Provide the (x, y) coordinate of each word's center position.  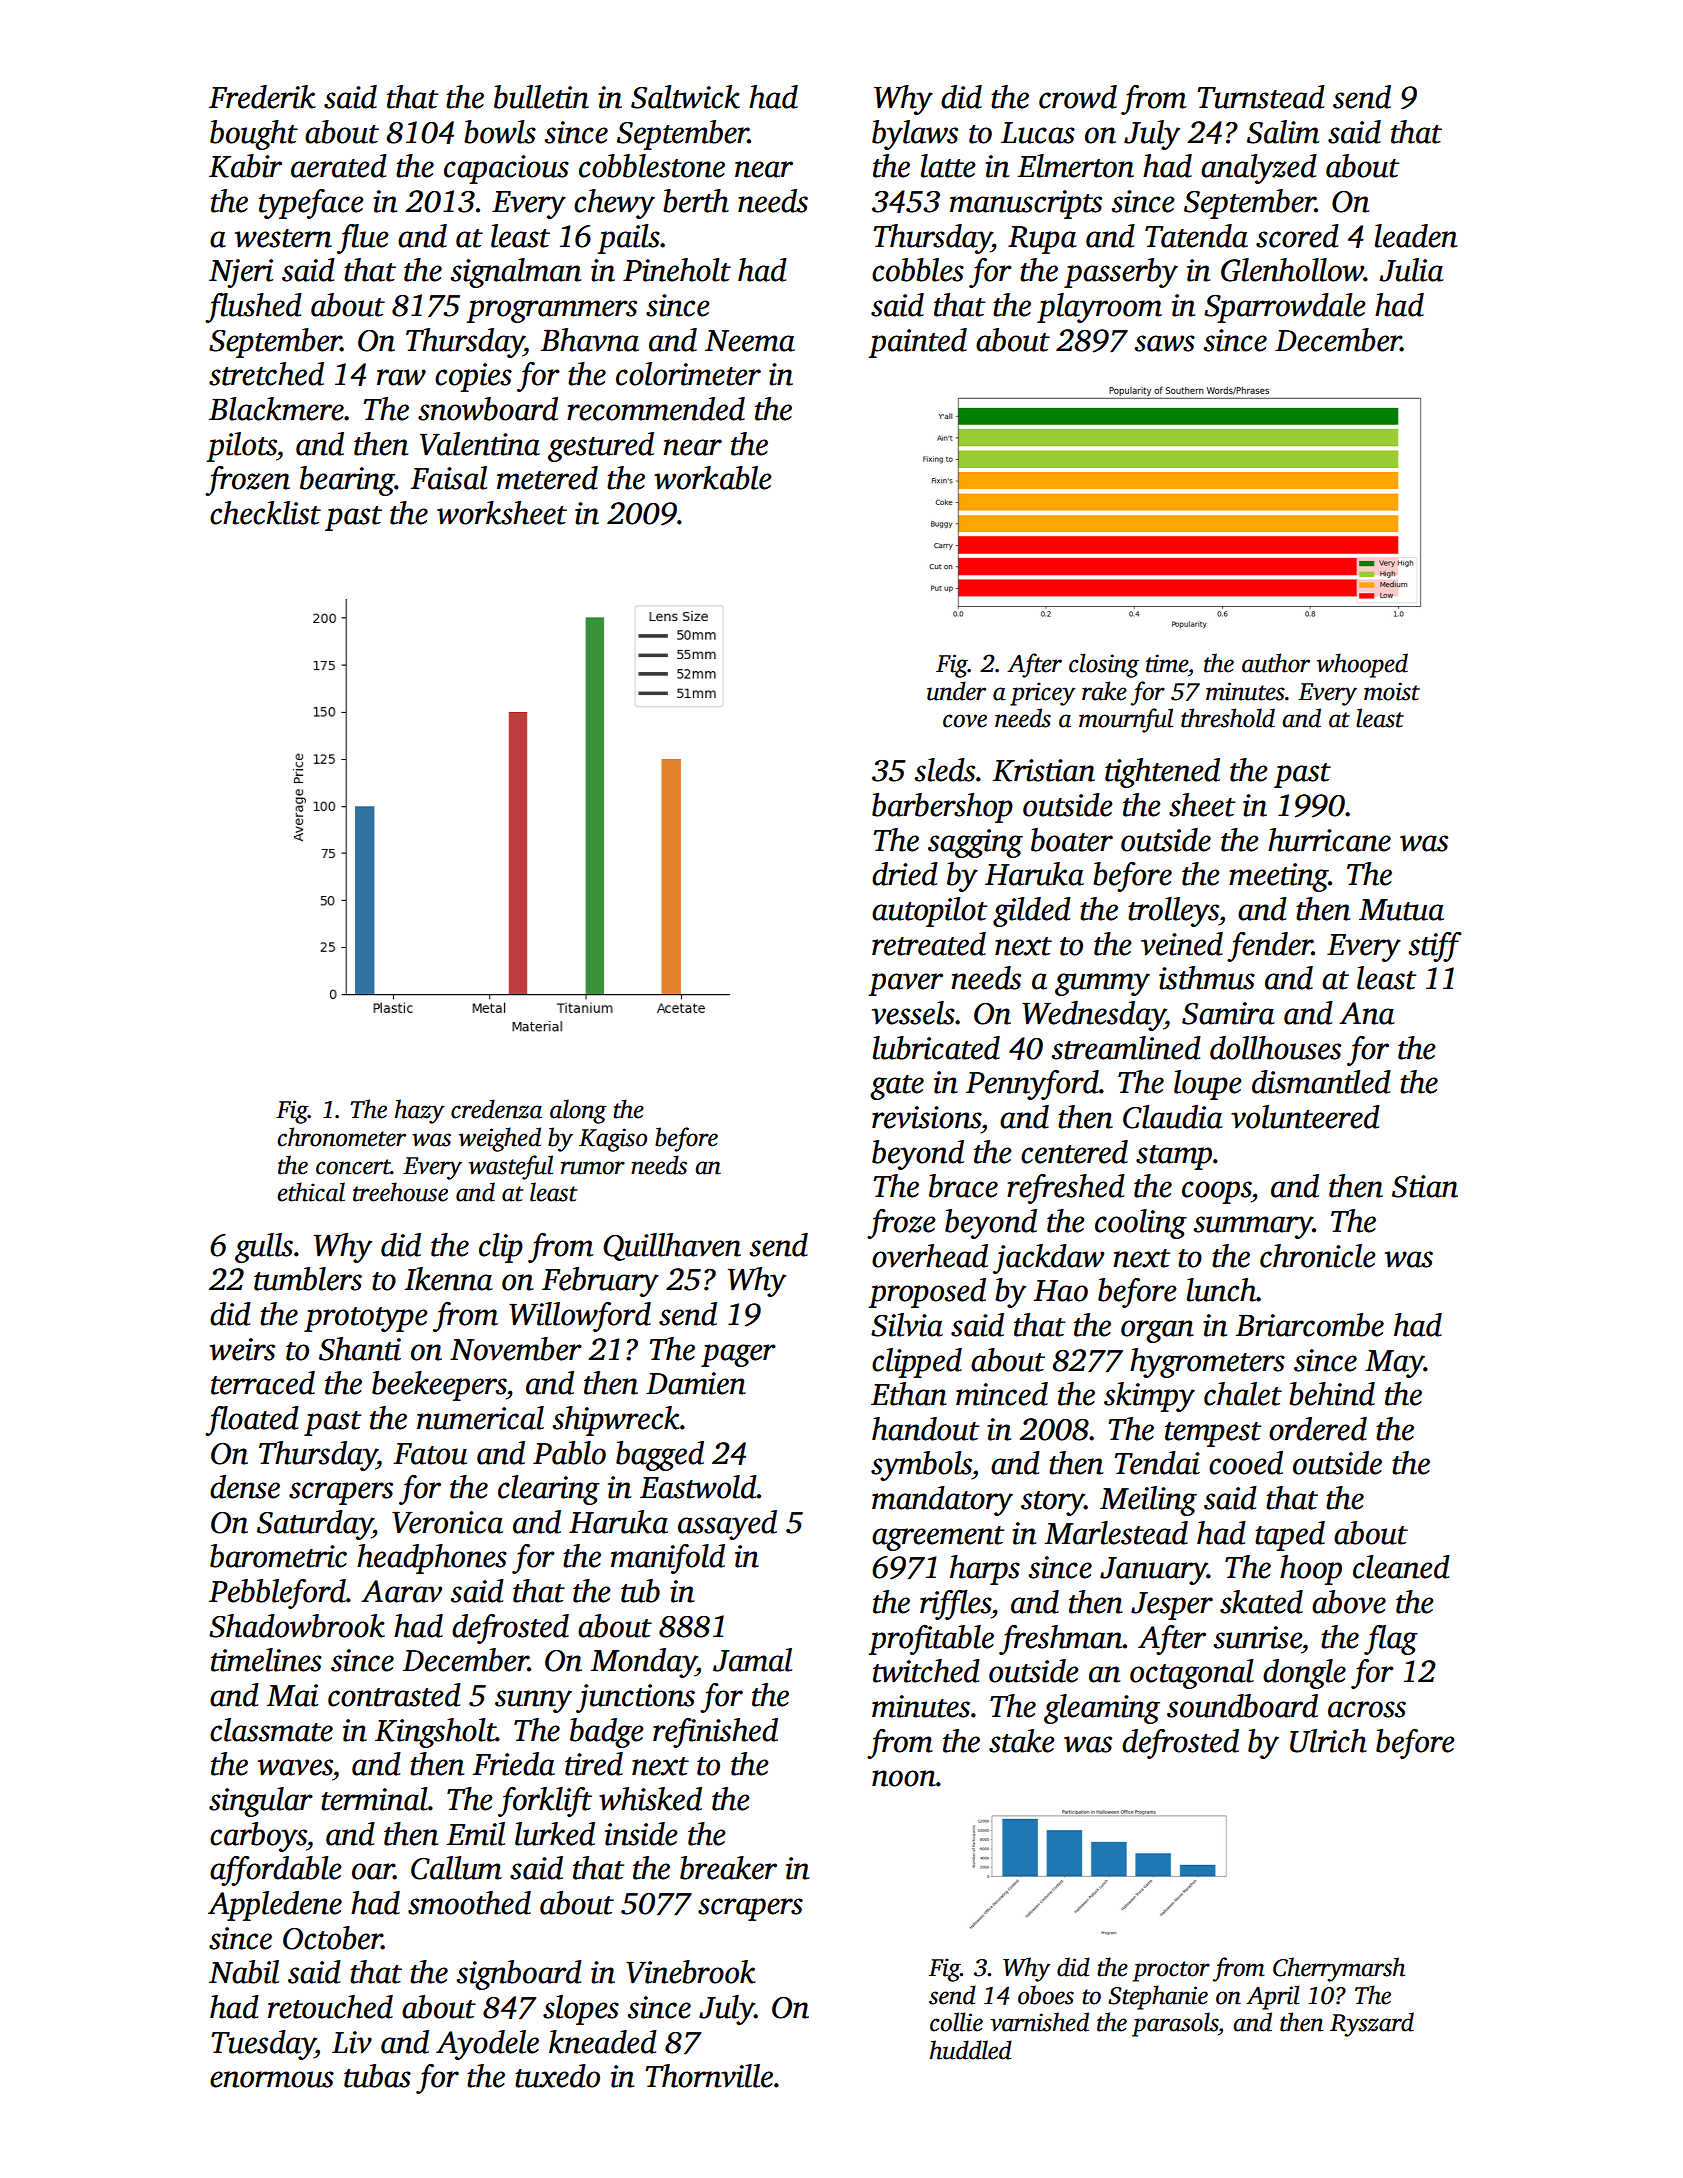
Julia (1412, 270)
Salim (1283, 132)
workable (713, 478)
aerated (339, 166)
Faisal (449, 478)
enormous (272, 2079)
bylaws (915, 135)
